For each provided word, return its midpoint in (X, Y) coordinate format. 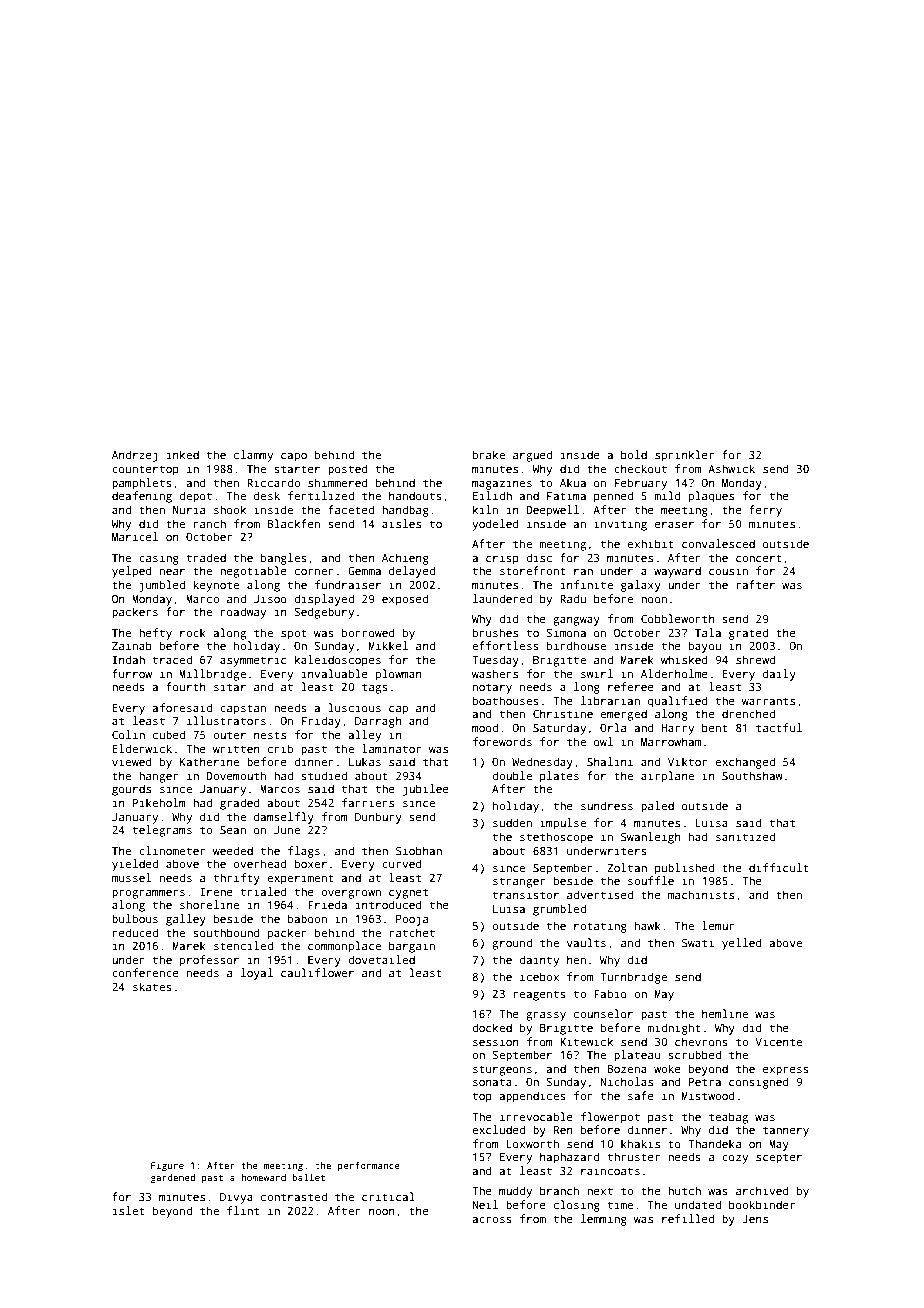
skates (152, 986)
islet (129, 1210)
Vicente (778, 1041)
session (496, 1041)
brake (489, 454)
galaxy (641, 586)
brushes (495, 632)
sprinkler (684, 456)
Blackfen (293, 523)
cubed (169, 734)
